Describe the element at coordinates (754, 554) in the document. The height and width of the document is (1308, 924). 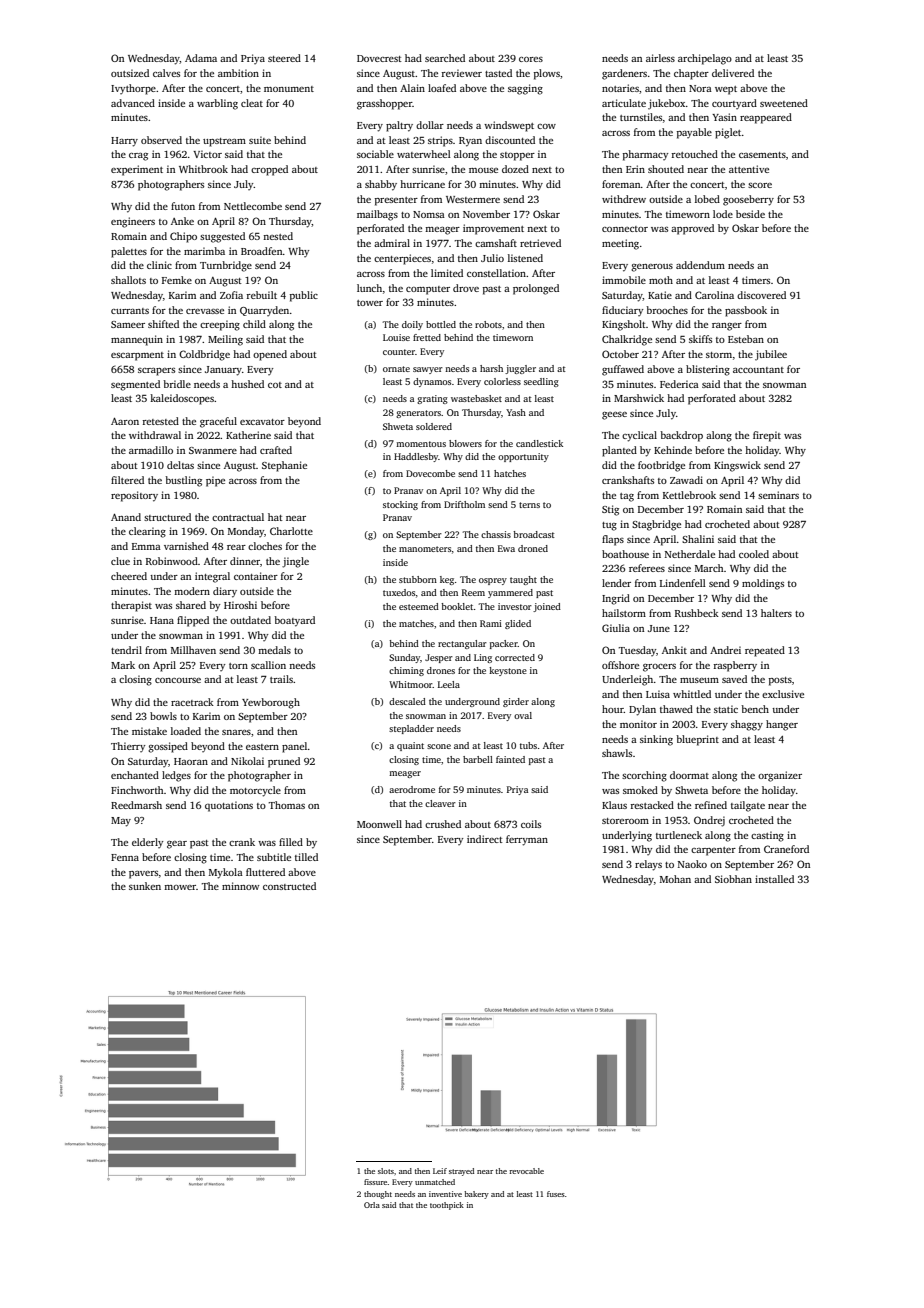
I see `cooled` at that location.
